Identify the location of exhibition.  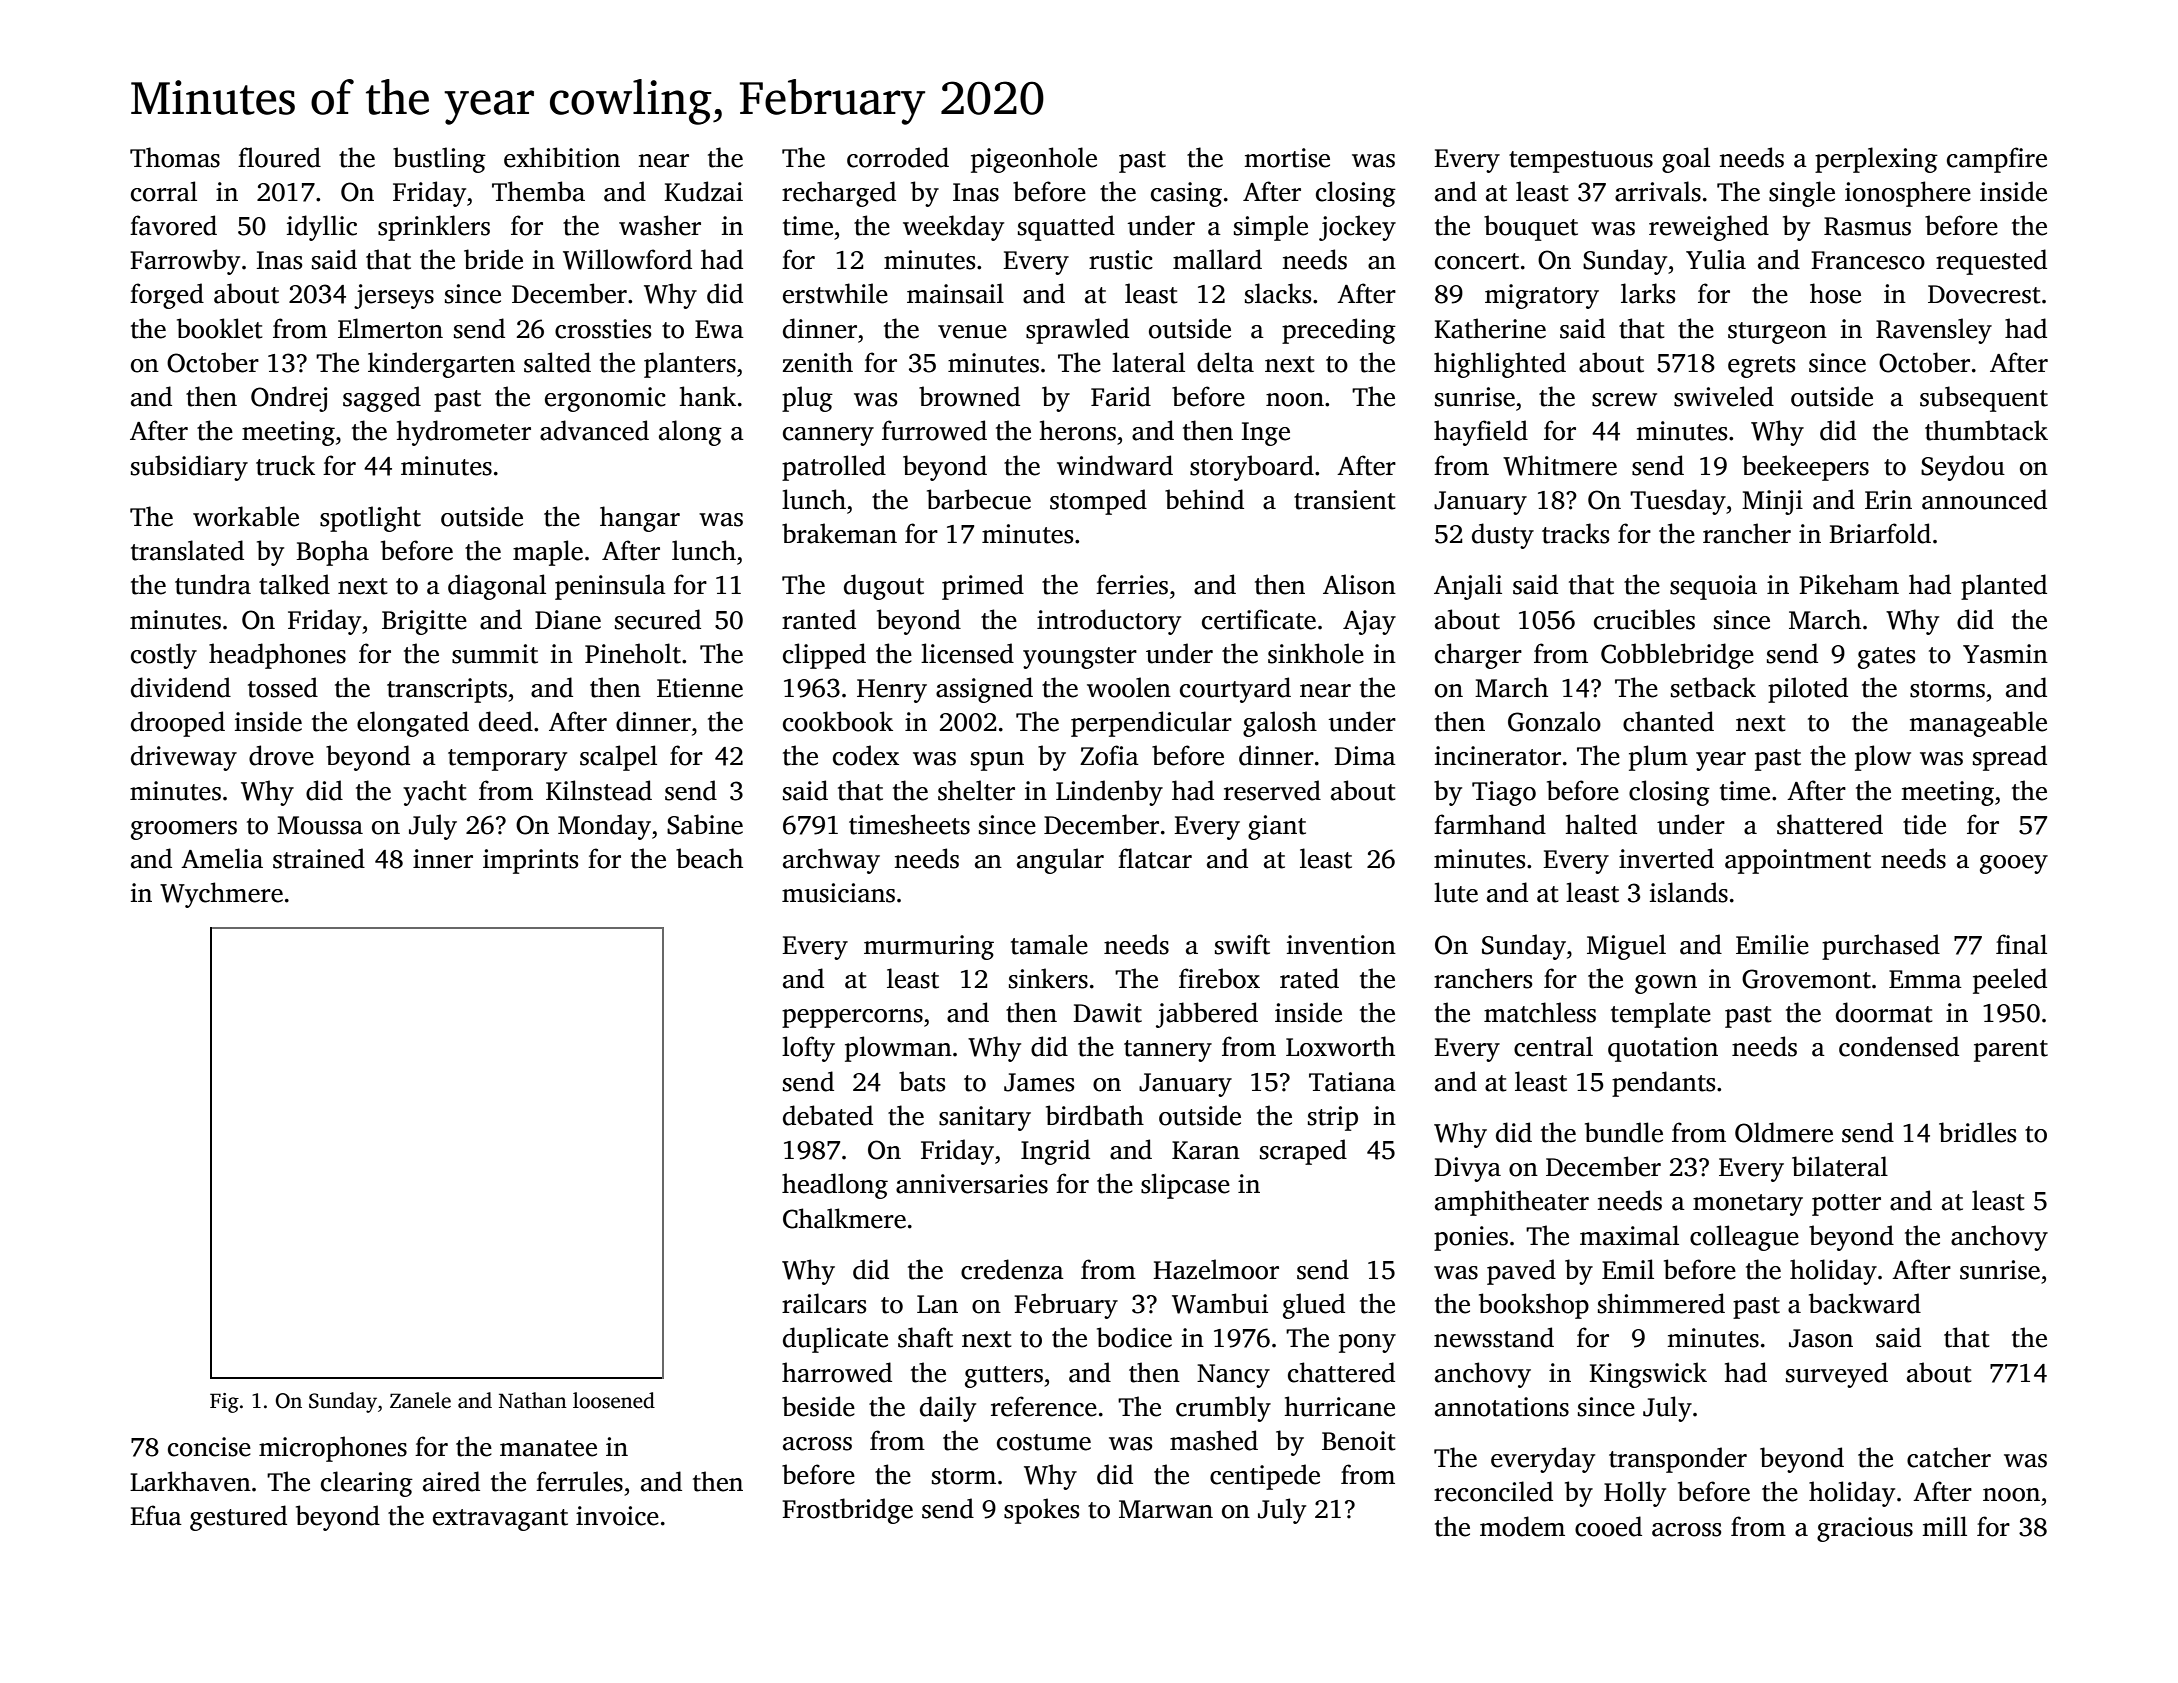
(562, 157).
